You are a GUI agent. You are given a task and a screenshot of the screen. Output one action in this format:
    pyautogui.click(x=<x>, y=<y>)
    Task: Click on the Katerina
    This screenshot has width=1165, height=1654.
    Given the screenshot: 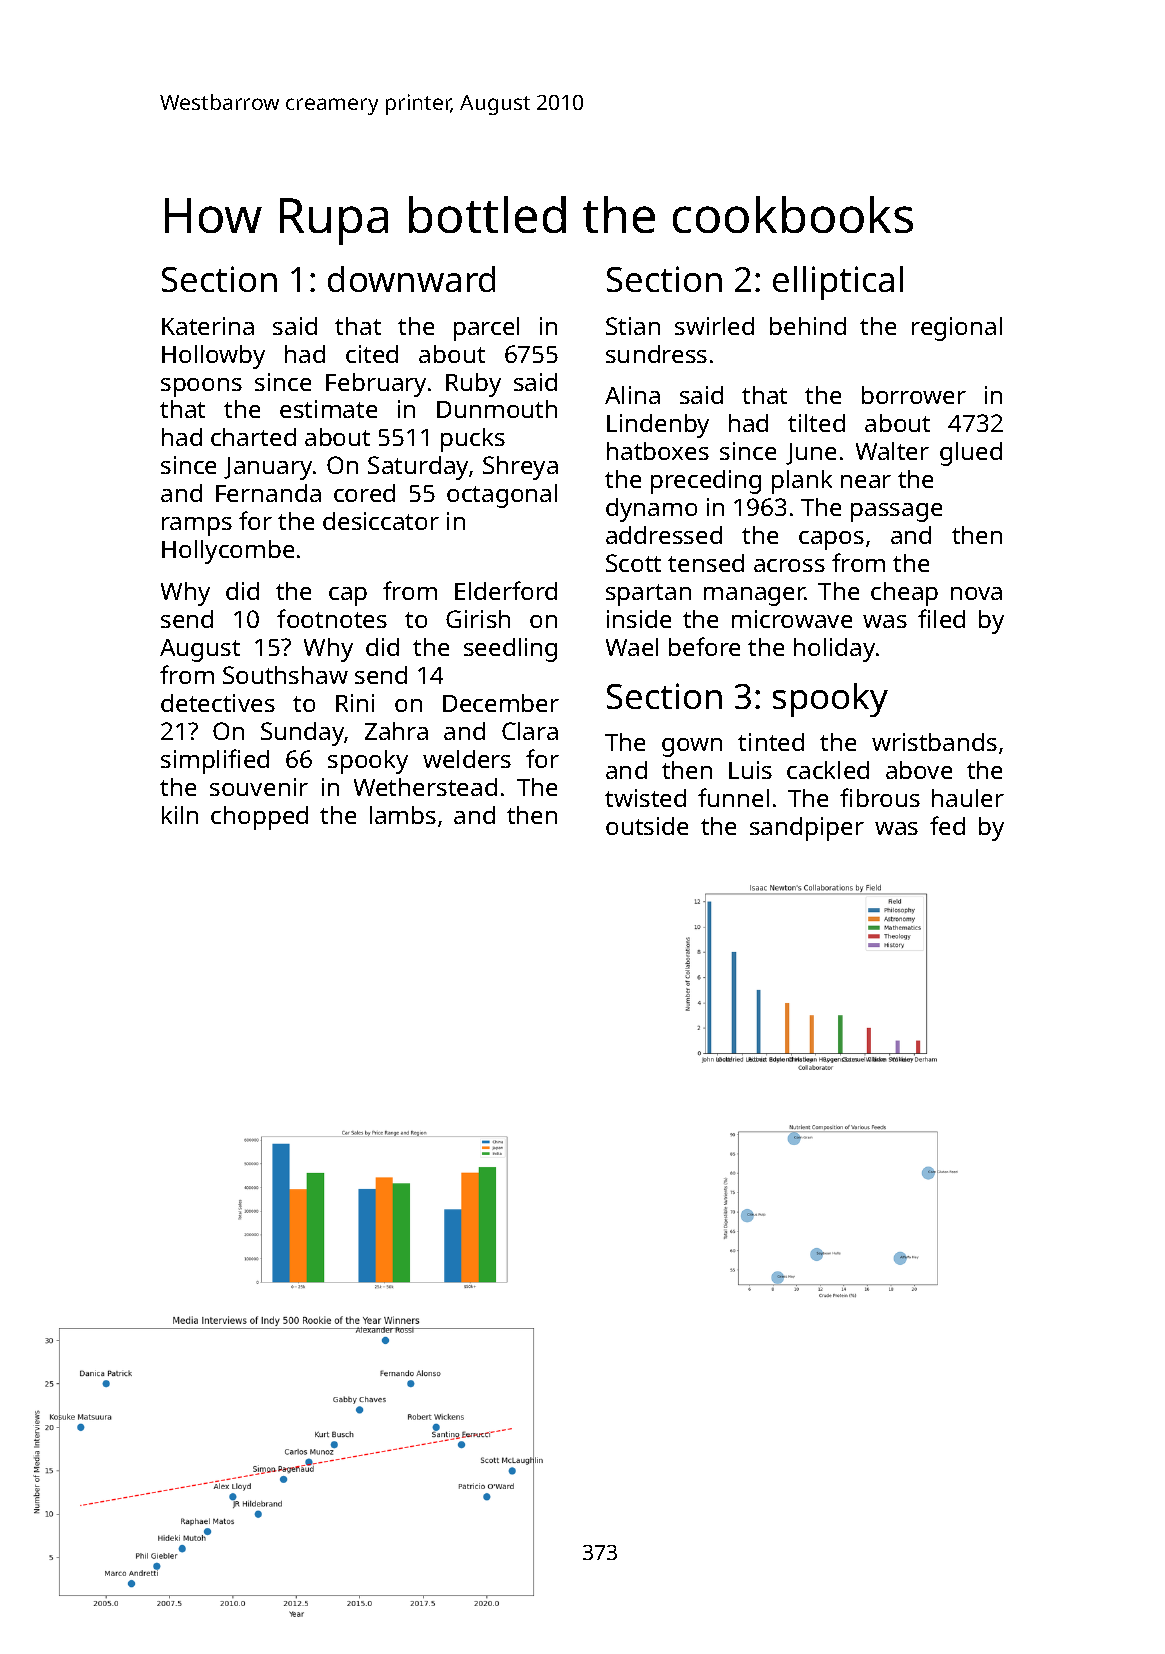 What is the action you would take?
    pyautogui.click(x=208, y=326)
